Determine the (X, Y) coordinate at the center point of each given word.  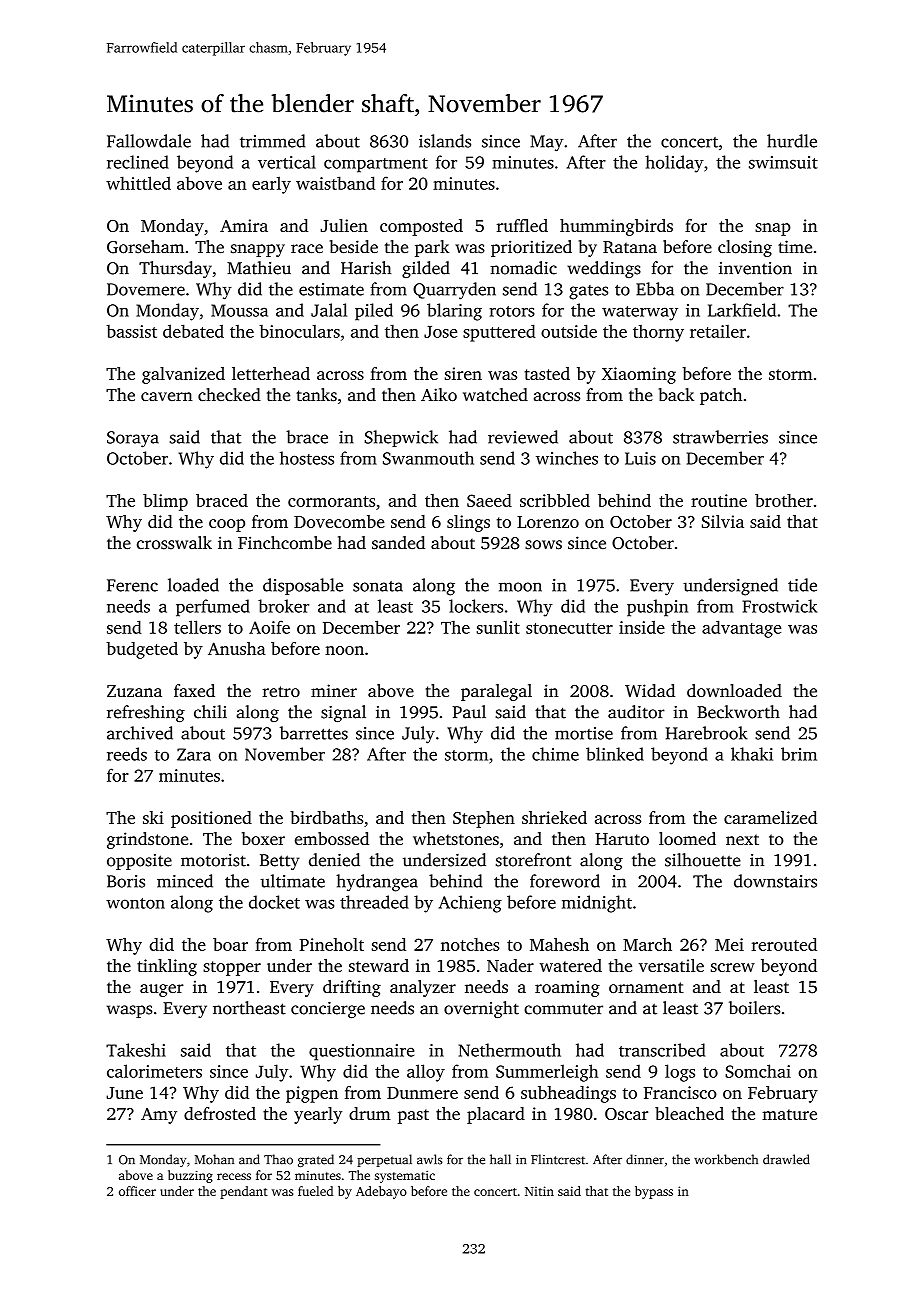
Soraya (133, 439)
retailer (718, 331)
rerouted (784, 944)
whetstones (456, 838)
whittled (138, 183)
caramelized (770, 817)
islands (445, 141)
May (547, 143)
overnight (481, 1009)
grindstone (147, 840)
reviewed (523, 437)
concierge (328, 1010)
